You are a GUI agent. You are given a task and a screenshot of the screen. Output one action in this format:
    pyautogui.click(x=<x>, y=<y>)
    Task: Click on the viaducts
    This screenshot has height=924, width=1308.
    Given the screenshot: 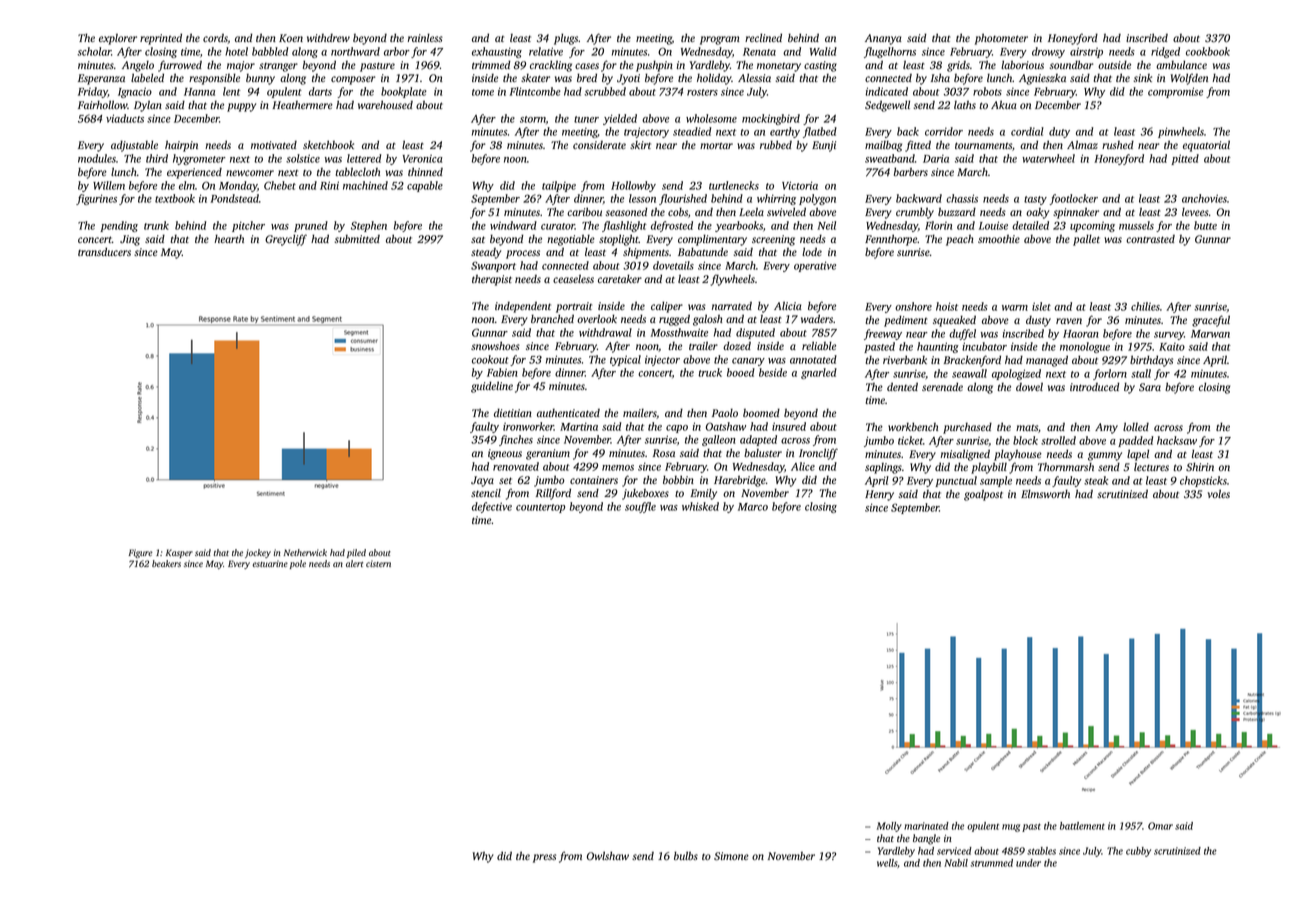 What is the action you would take?
    pyautogui.click(x=125, y=118)
